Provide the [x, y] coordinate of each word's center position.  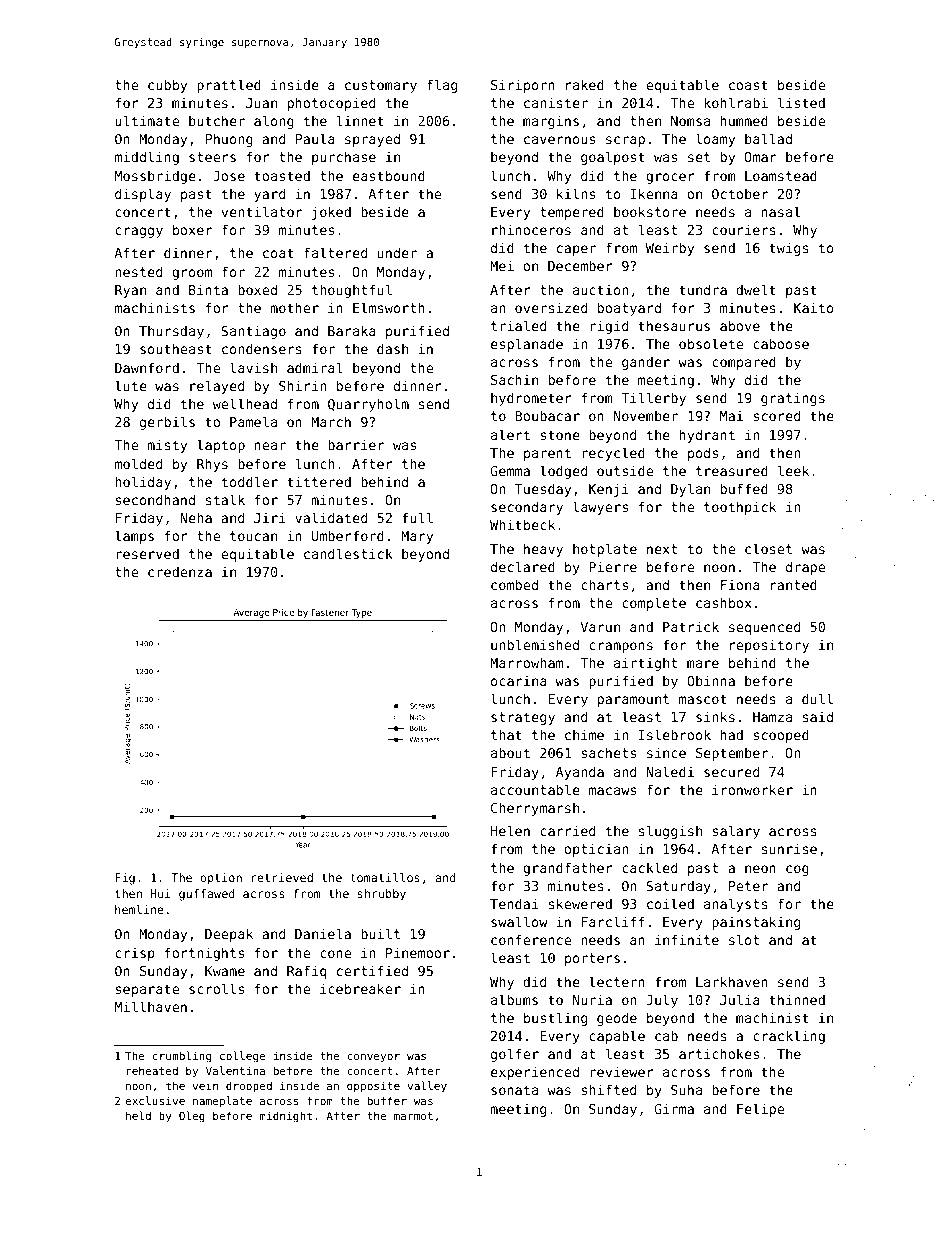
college [243, 1057]
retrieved [282, 877]
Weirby [670, 249]
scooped [781, 736]
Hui [161, 893]
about [510, 752]
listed [801, 102]
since [666, 752]
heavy [543, 550]
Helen [510, 830]
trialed [518, 325]
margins [551, 122]
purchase [344, 158]
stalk [225, 499]
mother [294, 307]
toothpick [740, 508]
